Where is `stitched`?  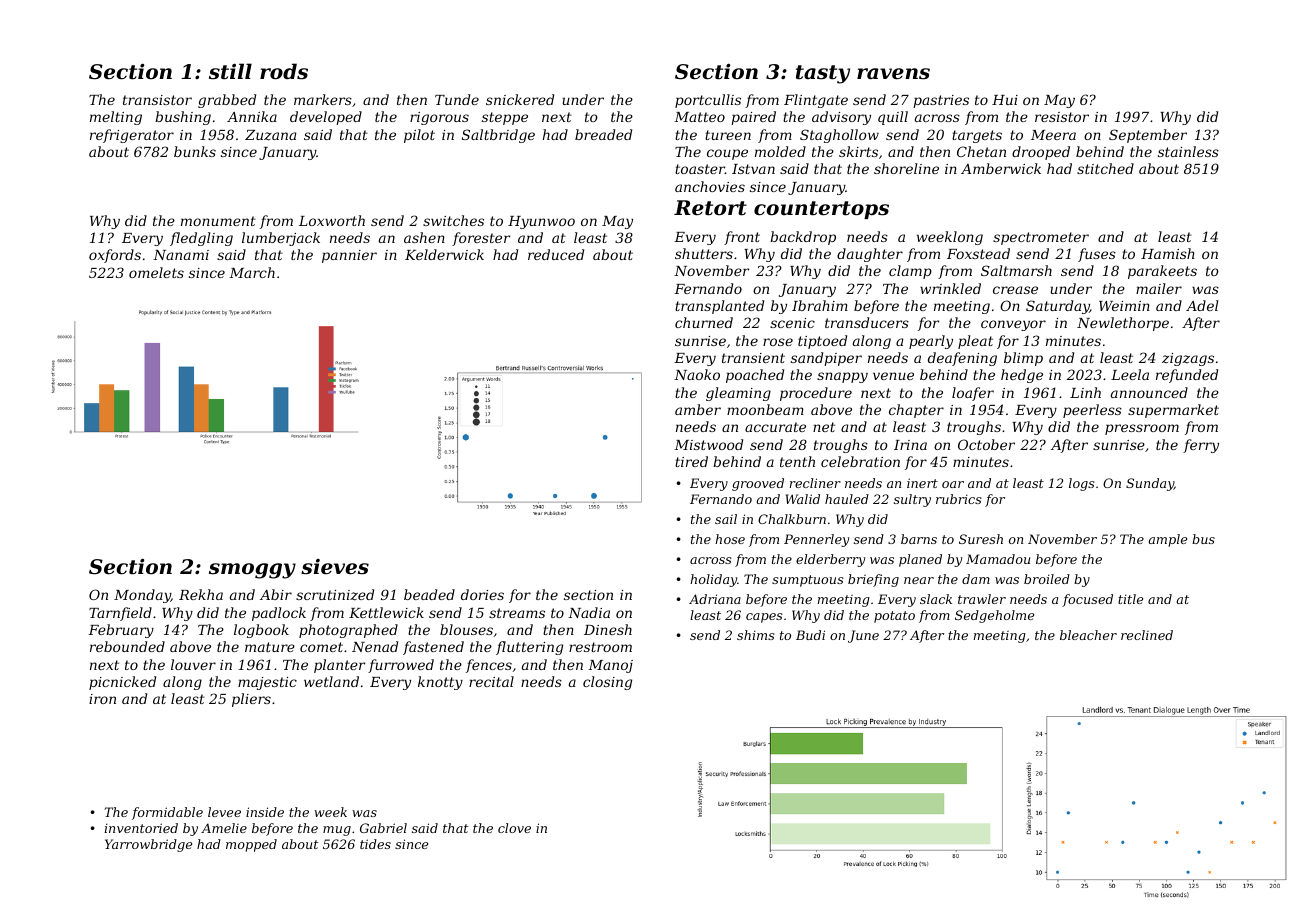
stitched is located at coordinates (1105, 168).
